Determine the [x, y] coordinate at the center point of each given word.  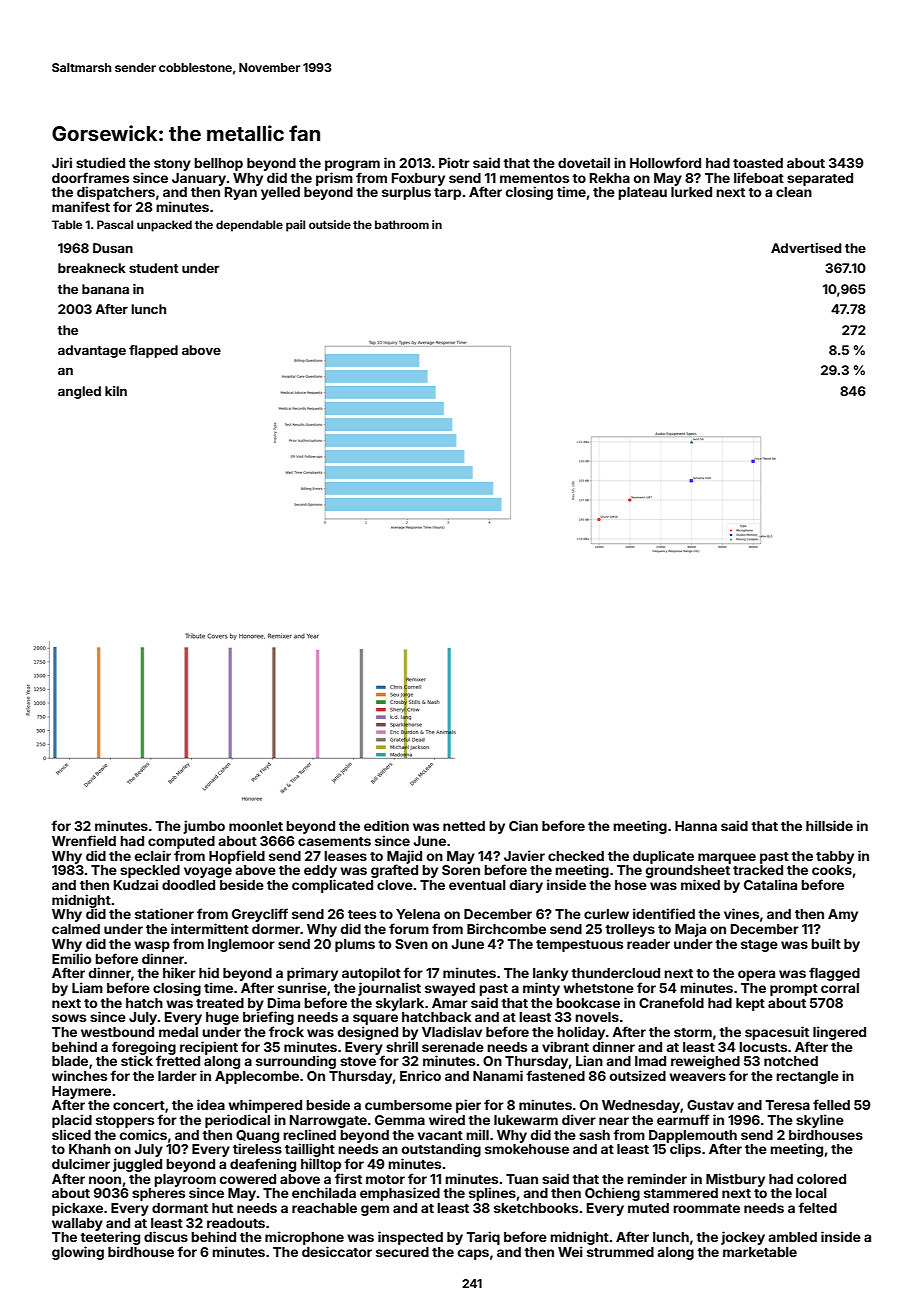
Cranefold [671, 1002]
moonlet [256, 826]
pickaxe [77, 1209]
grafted [394, 871]
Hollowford [665, 162]
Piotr [454, 162]
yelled [280, 193]
